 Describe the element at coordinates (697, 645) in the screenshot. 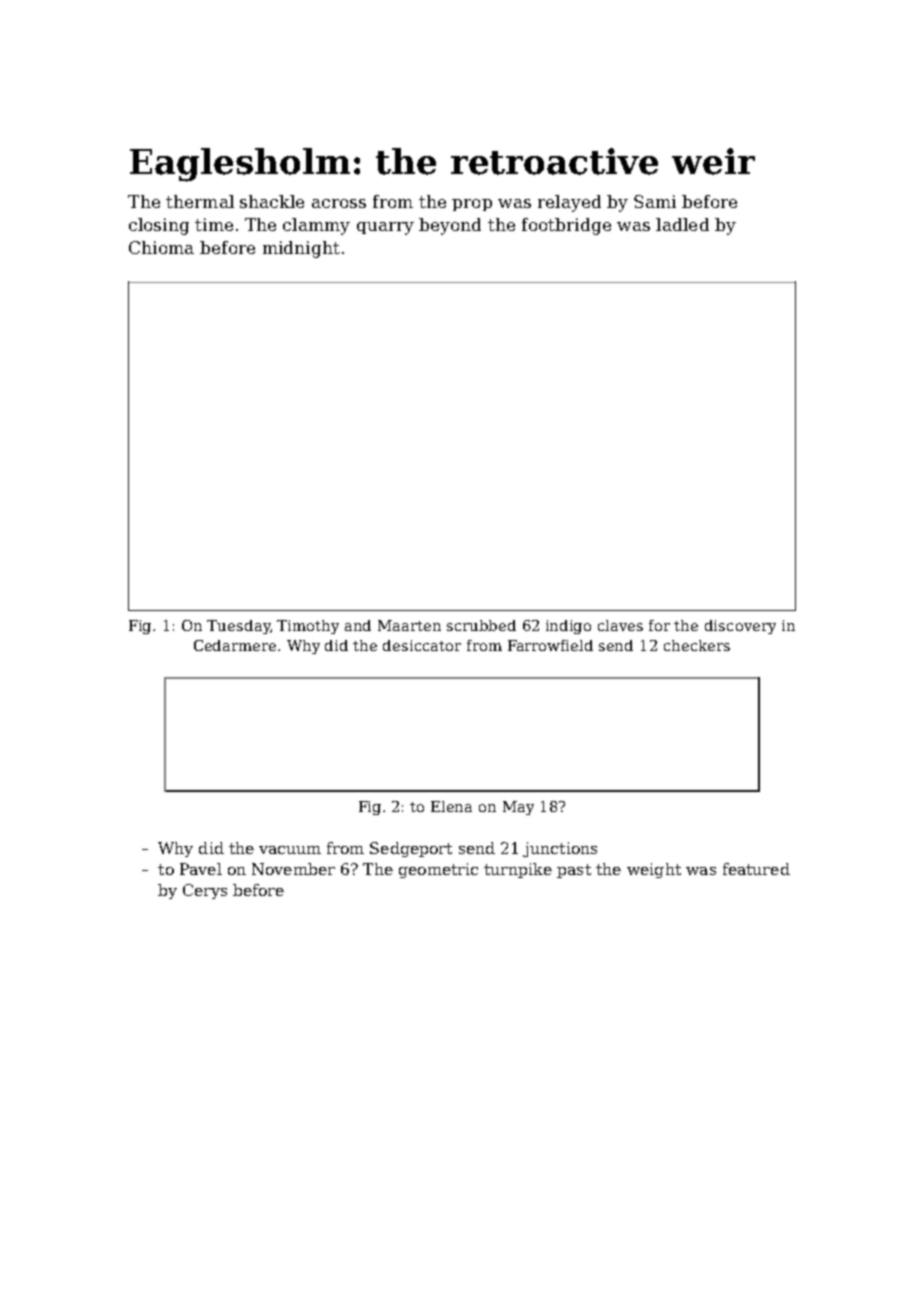

I see `checkers` at that location.
